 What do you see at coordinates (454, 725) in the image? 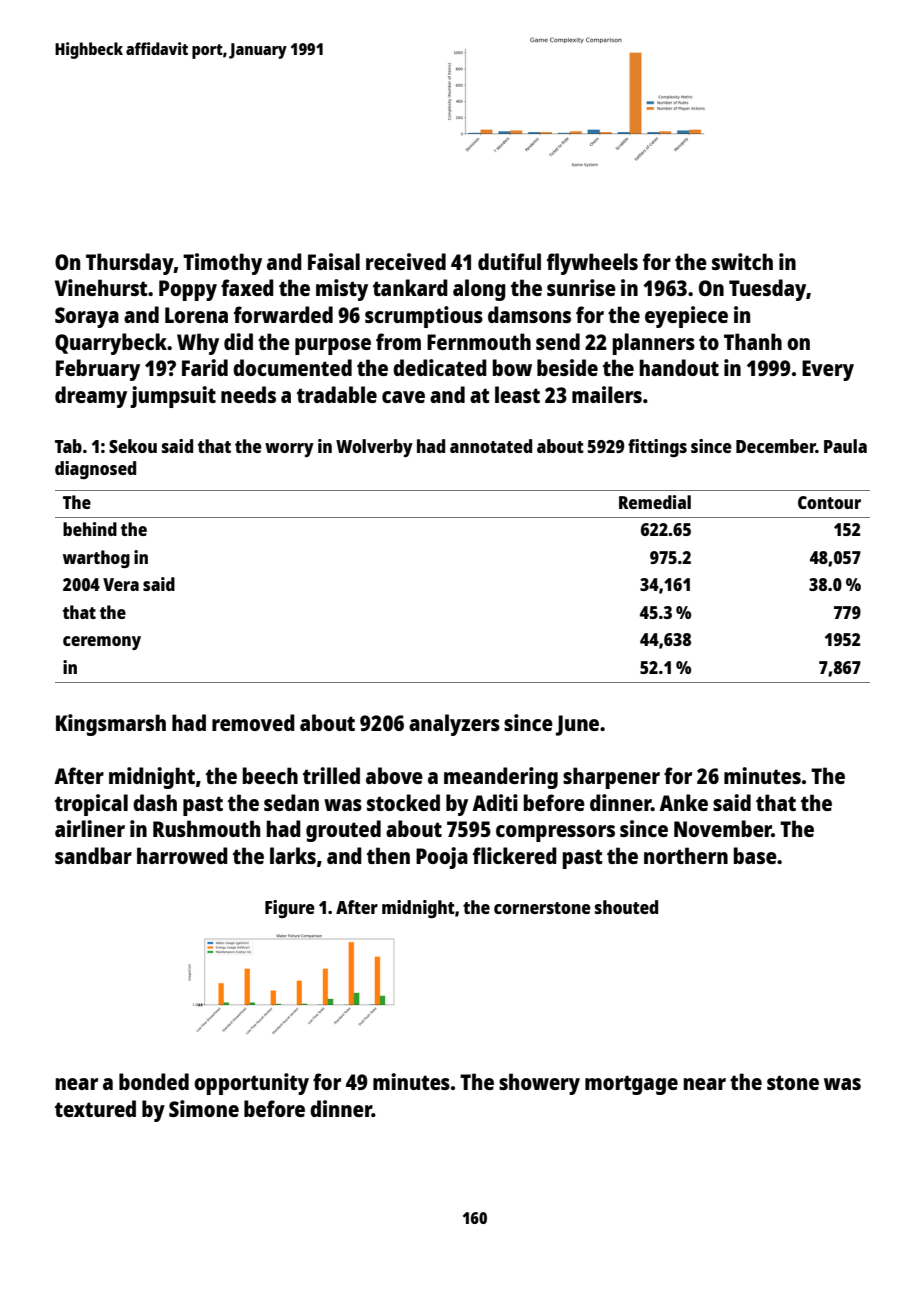
I see `analyzers` at bounding box center [454, 725].
